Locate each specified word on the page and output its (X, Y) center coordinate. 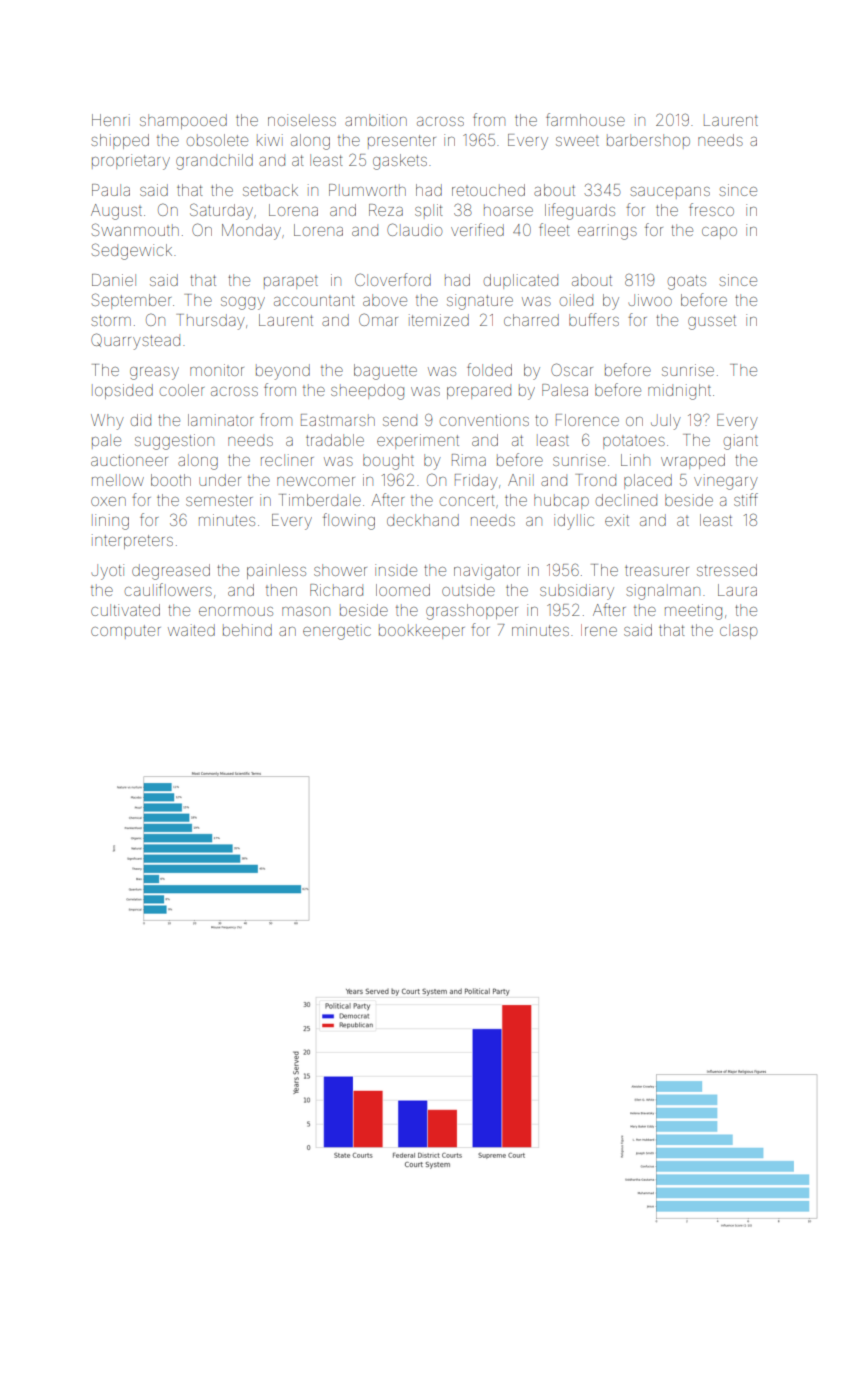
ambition (376, 120)
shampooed (183, 121)
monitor (217, 370)
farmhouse (585, 119)
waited (191, 630)
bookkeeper (422, 631)
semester (219, 500)
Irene (599, 630)
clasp (738, 631)
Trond (596, 480)
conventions (484, 420)
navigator (487, 572)
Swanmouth (135, 229)
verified (477, 229)
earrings (607, 232)
